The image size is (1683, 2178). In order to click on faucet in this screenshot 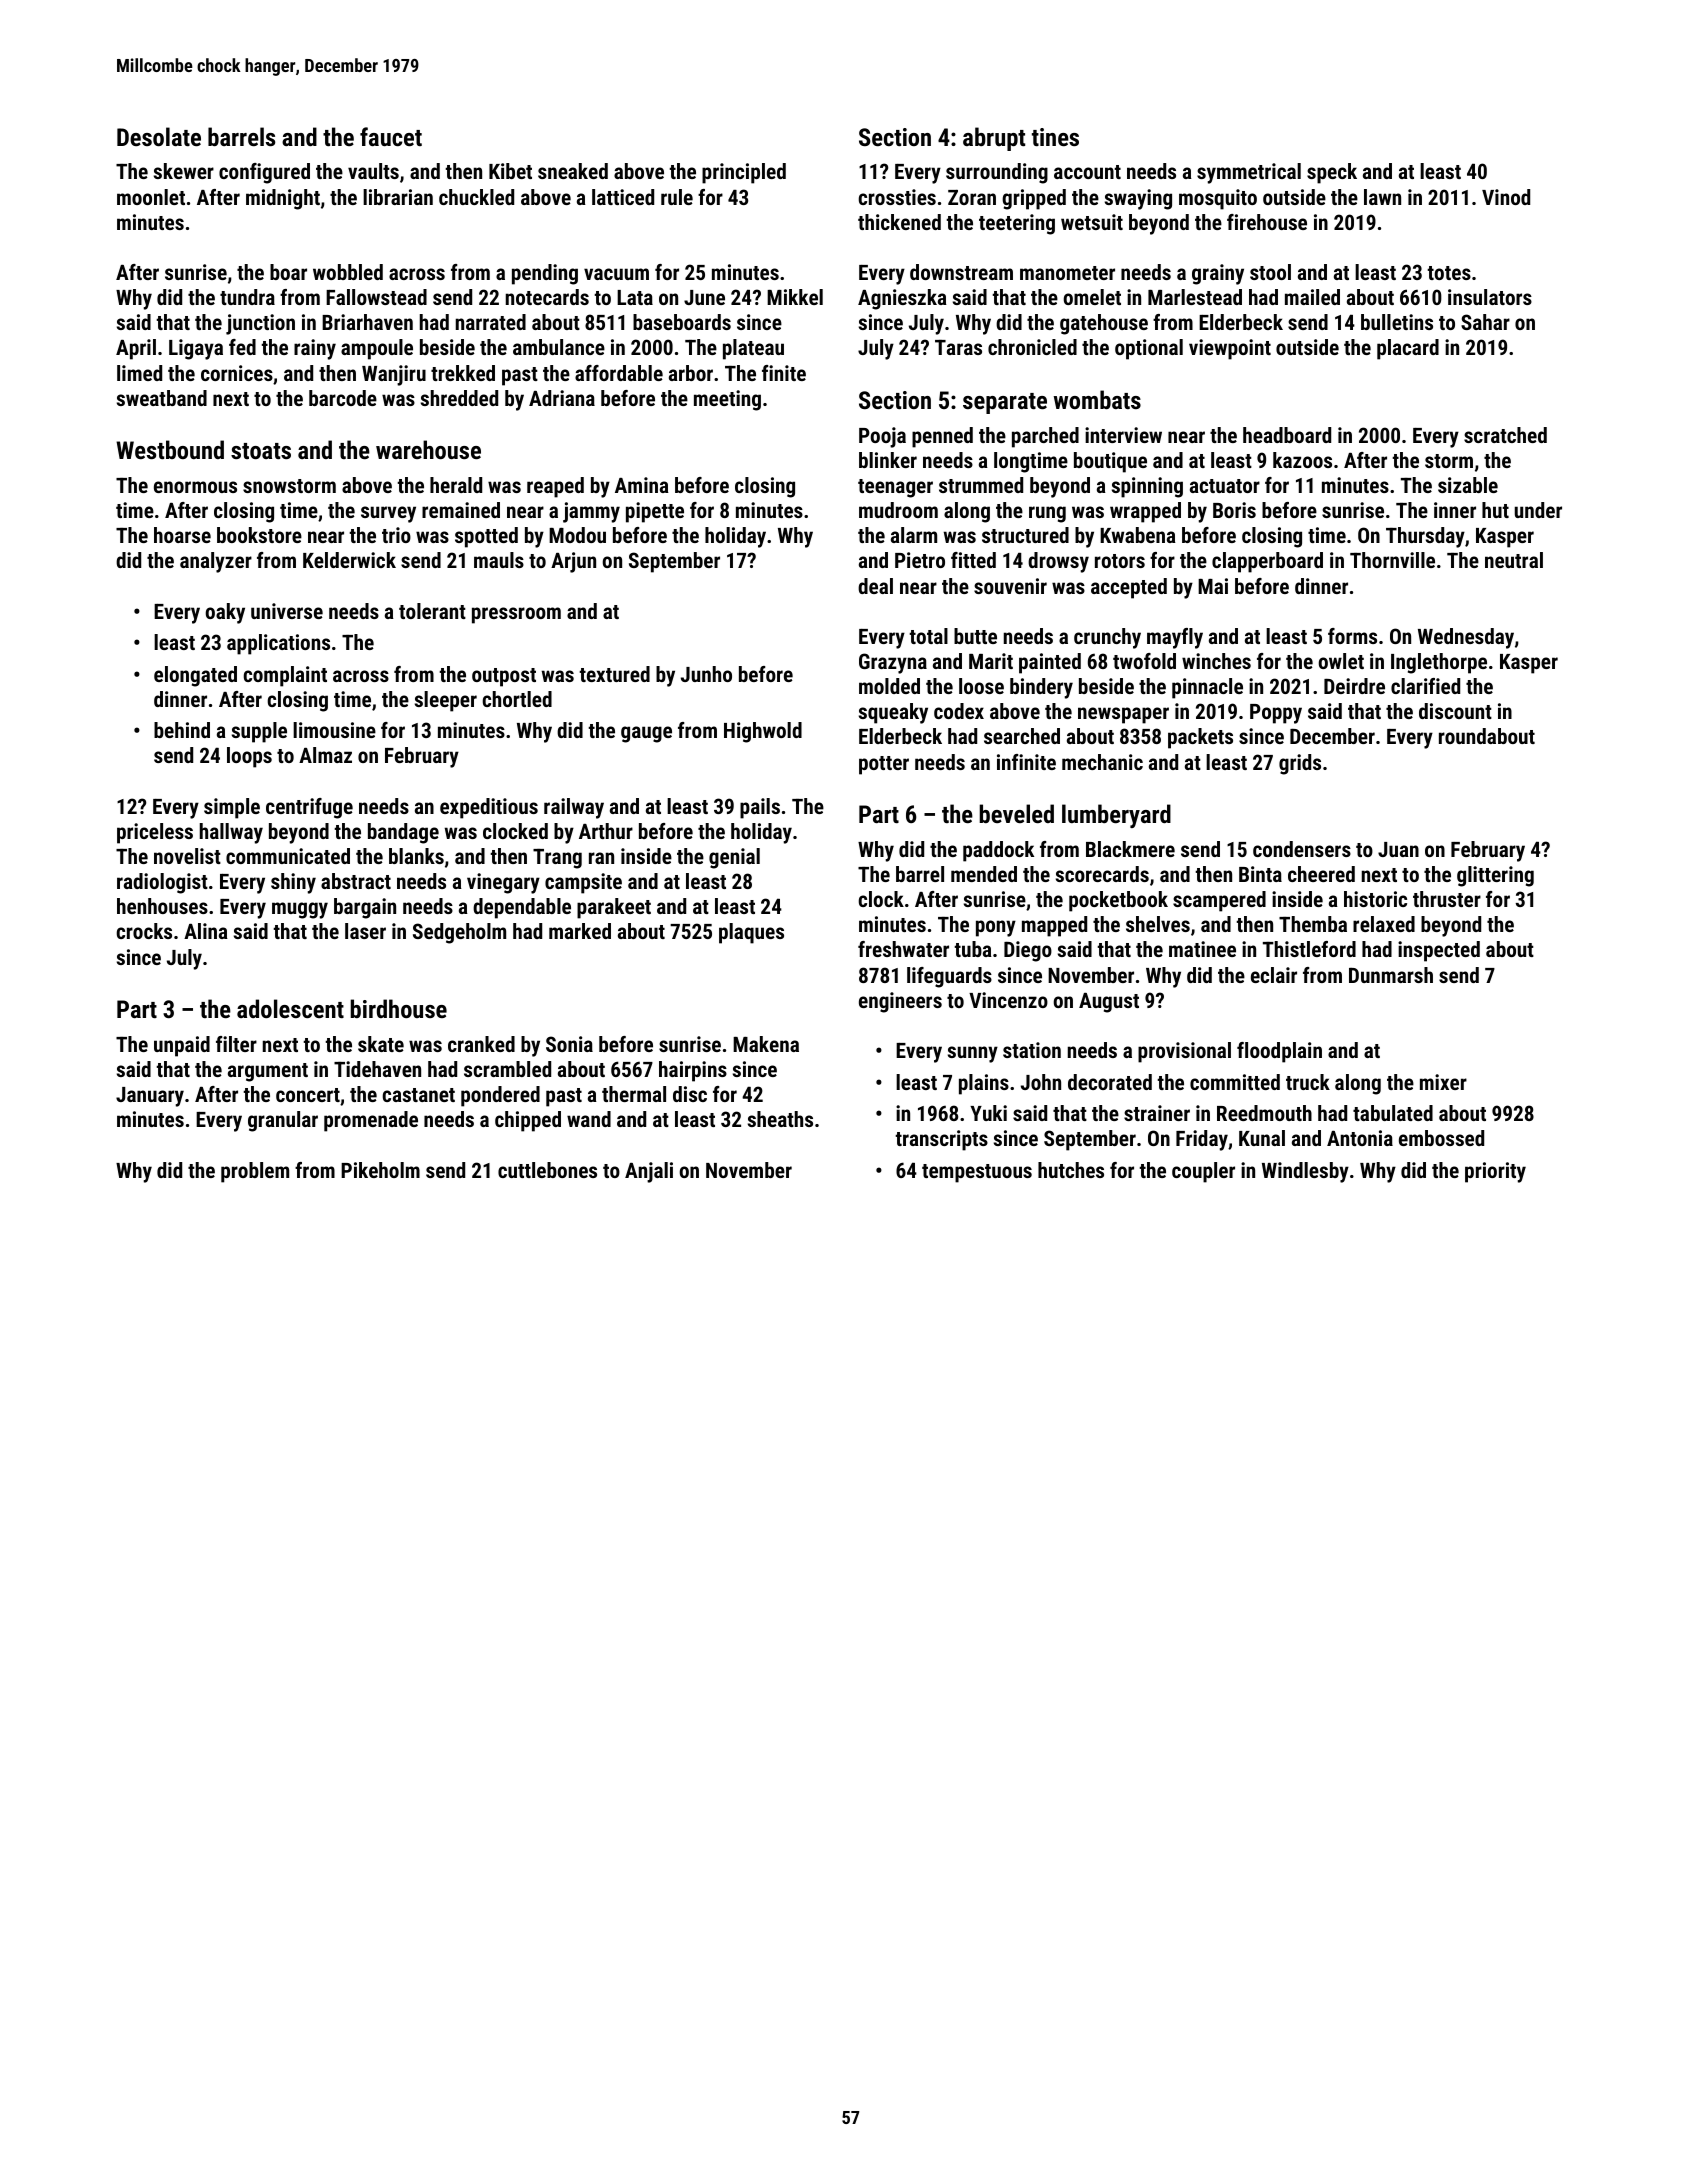, I will do `click(391, 136)`.
